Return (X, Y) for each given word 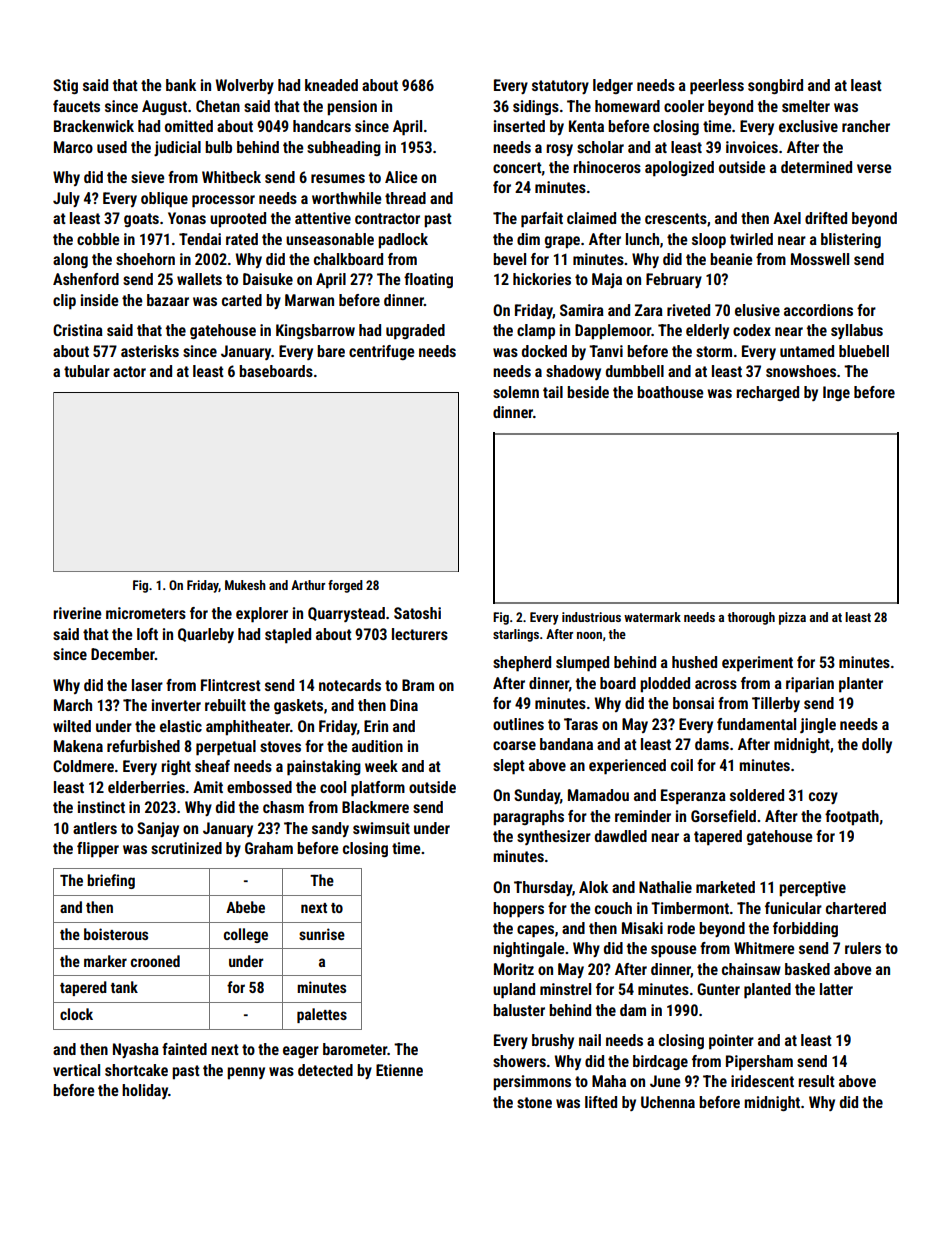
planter (861, 685)
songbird (775, 86)
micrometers (146, 613)
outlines (518, 724)
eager (301, 1052)
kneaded (331, 85)
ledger (613, 86)
